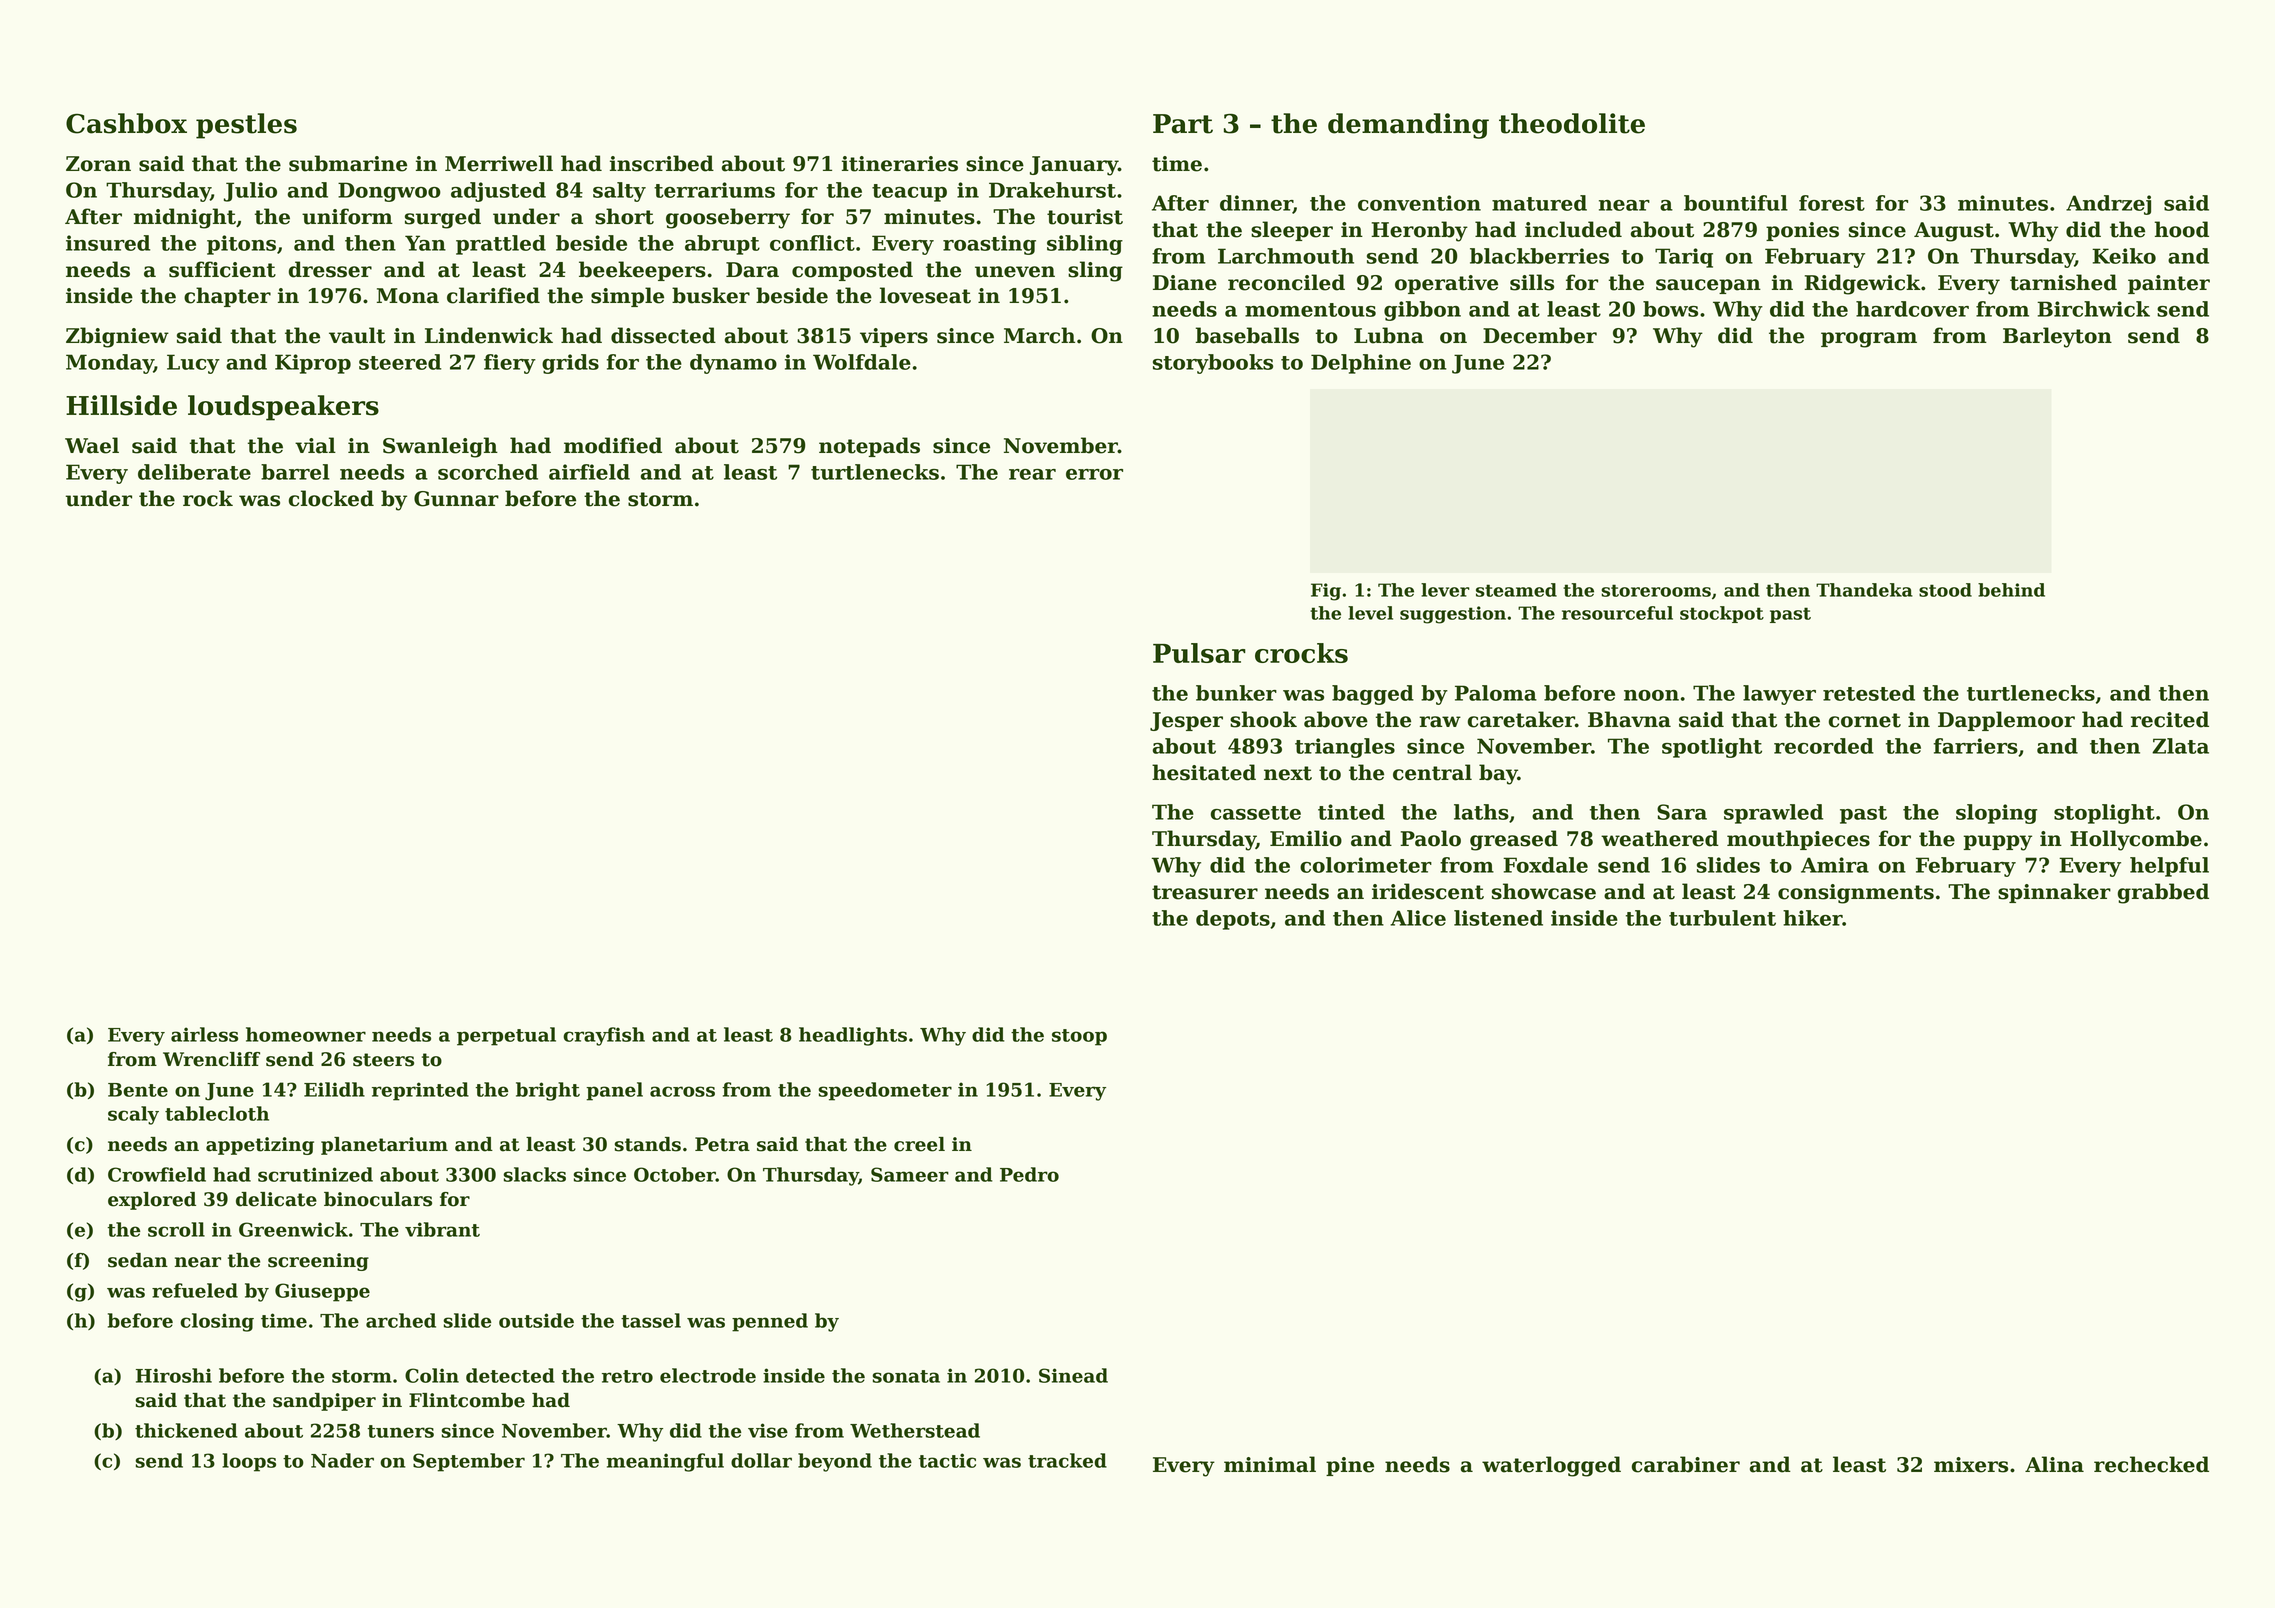 Image resolution: width=2275 pixels, height=1608 pixels. Describe the element at coordinates (117, 337) in the screenshot. I see `Zbigniew` at that location.
